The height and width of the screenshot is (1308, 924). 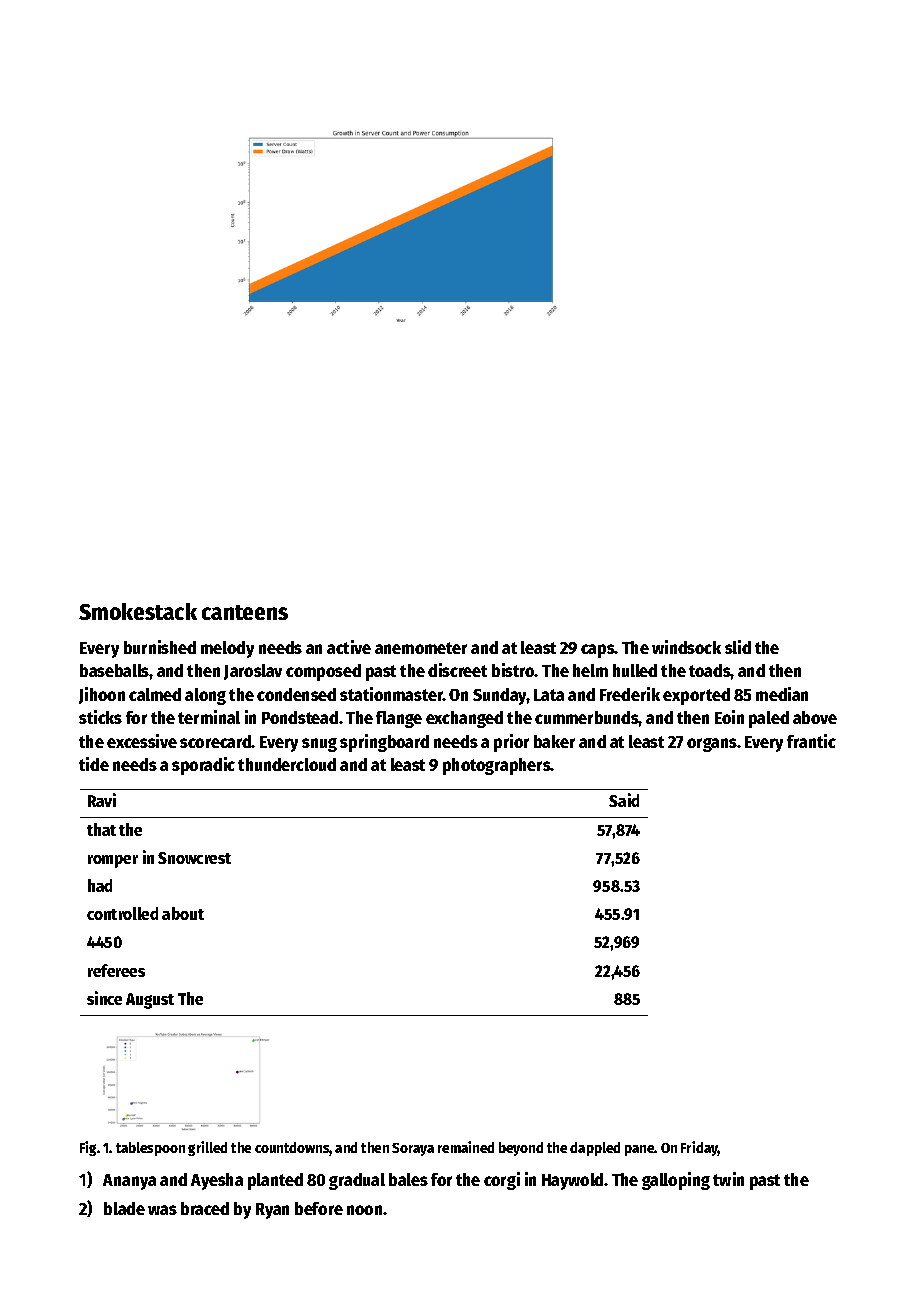 What do you see at coordinates (183, 913) in the screenshot?
I see `about` at bounding box center [183, 913].
